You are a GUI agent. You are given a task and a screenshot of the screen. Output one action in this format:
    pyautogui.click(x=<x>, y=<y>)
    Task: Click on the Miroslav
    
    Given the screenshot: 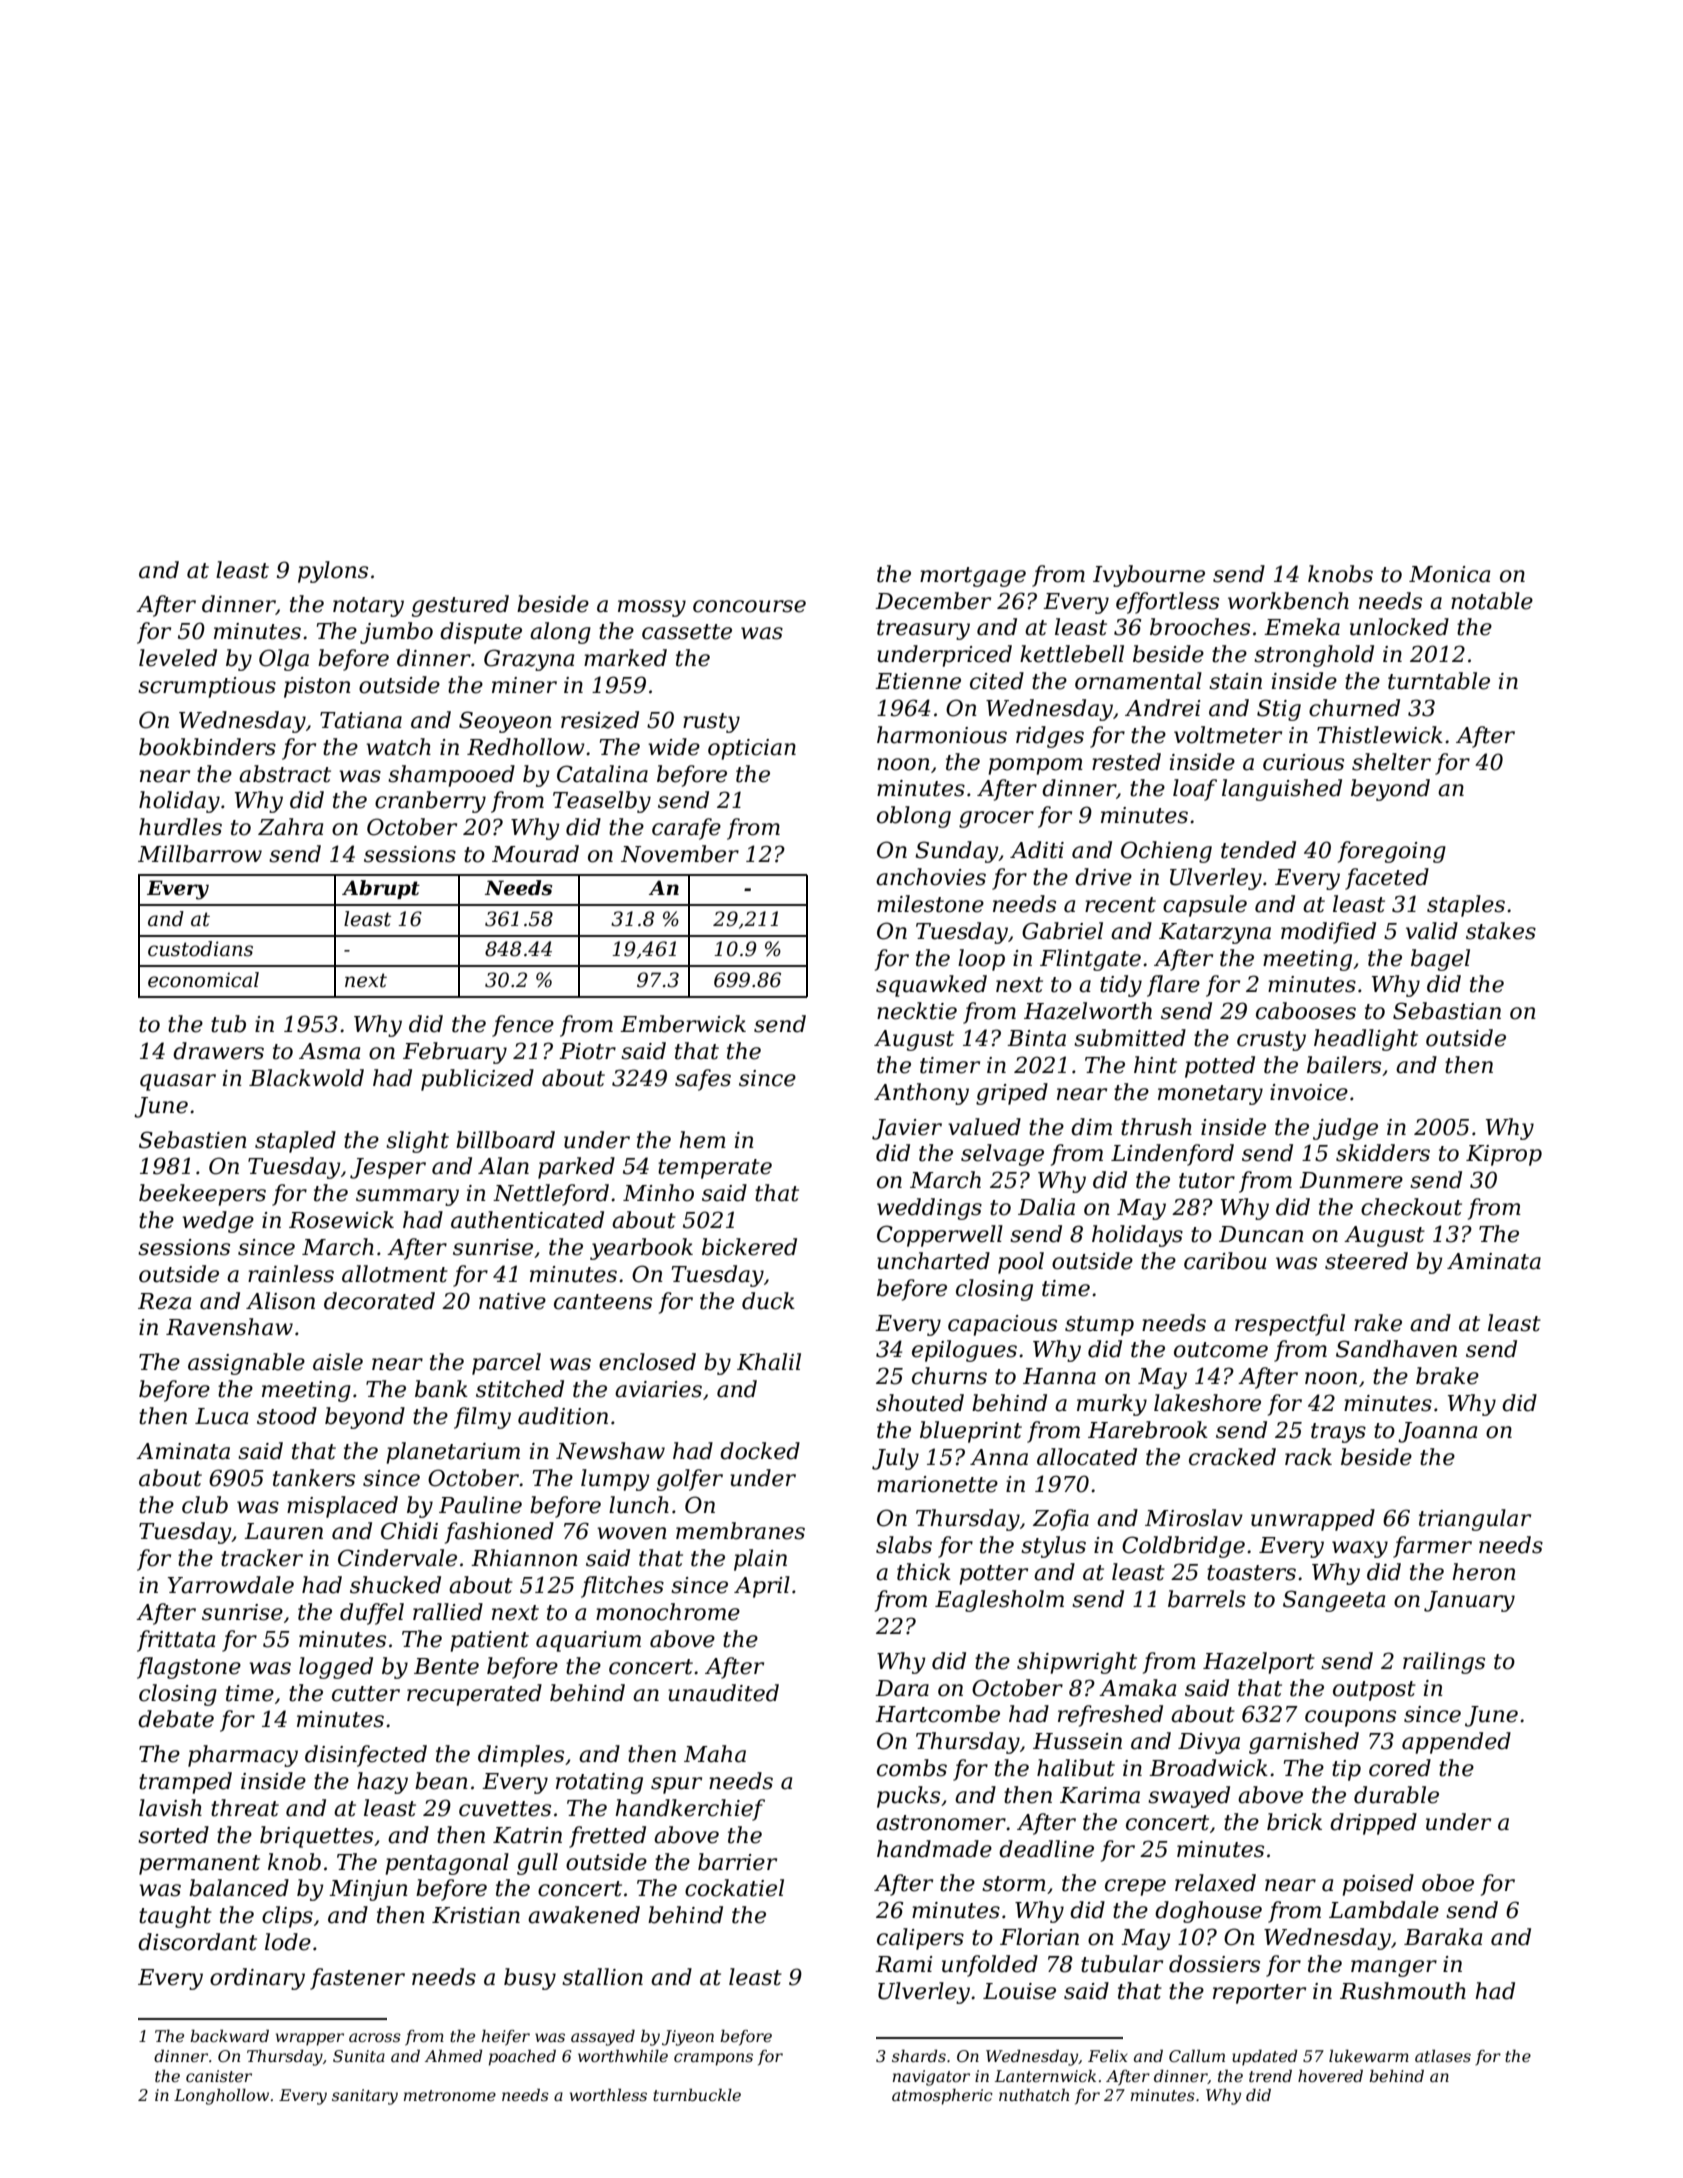 What is the action you would take?
    pyautogui.click(x=1194, y=1518)
